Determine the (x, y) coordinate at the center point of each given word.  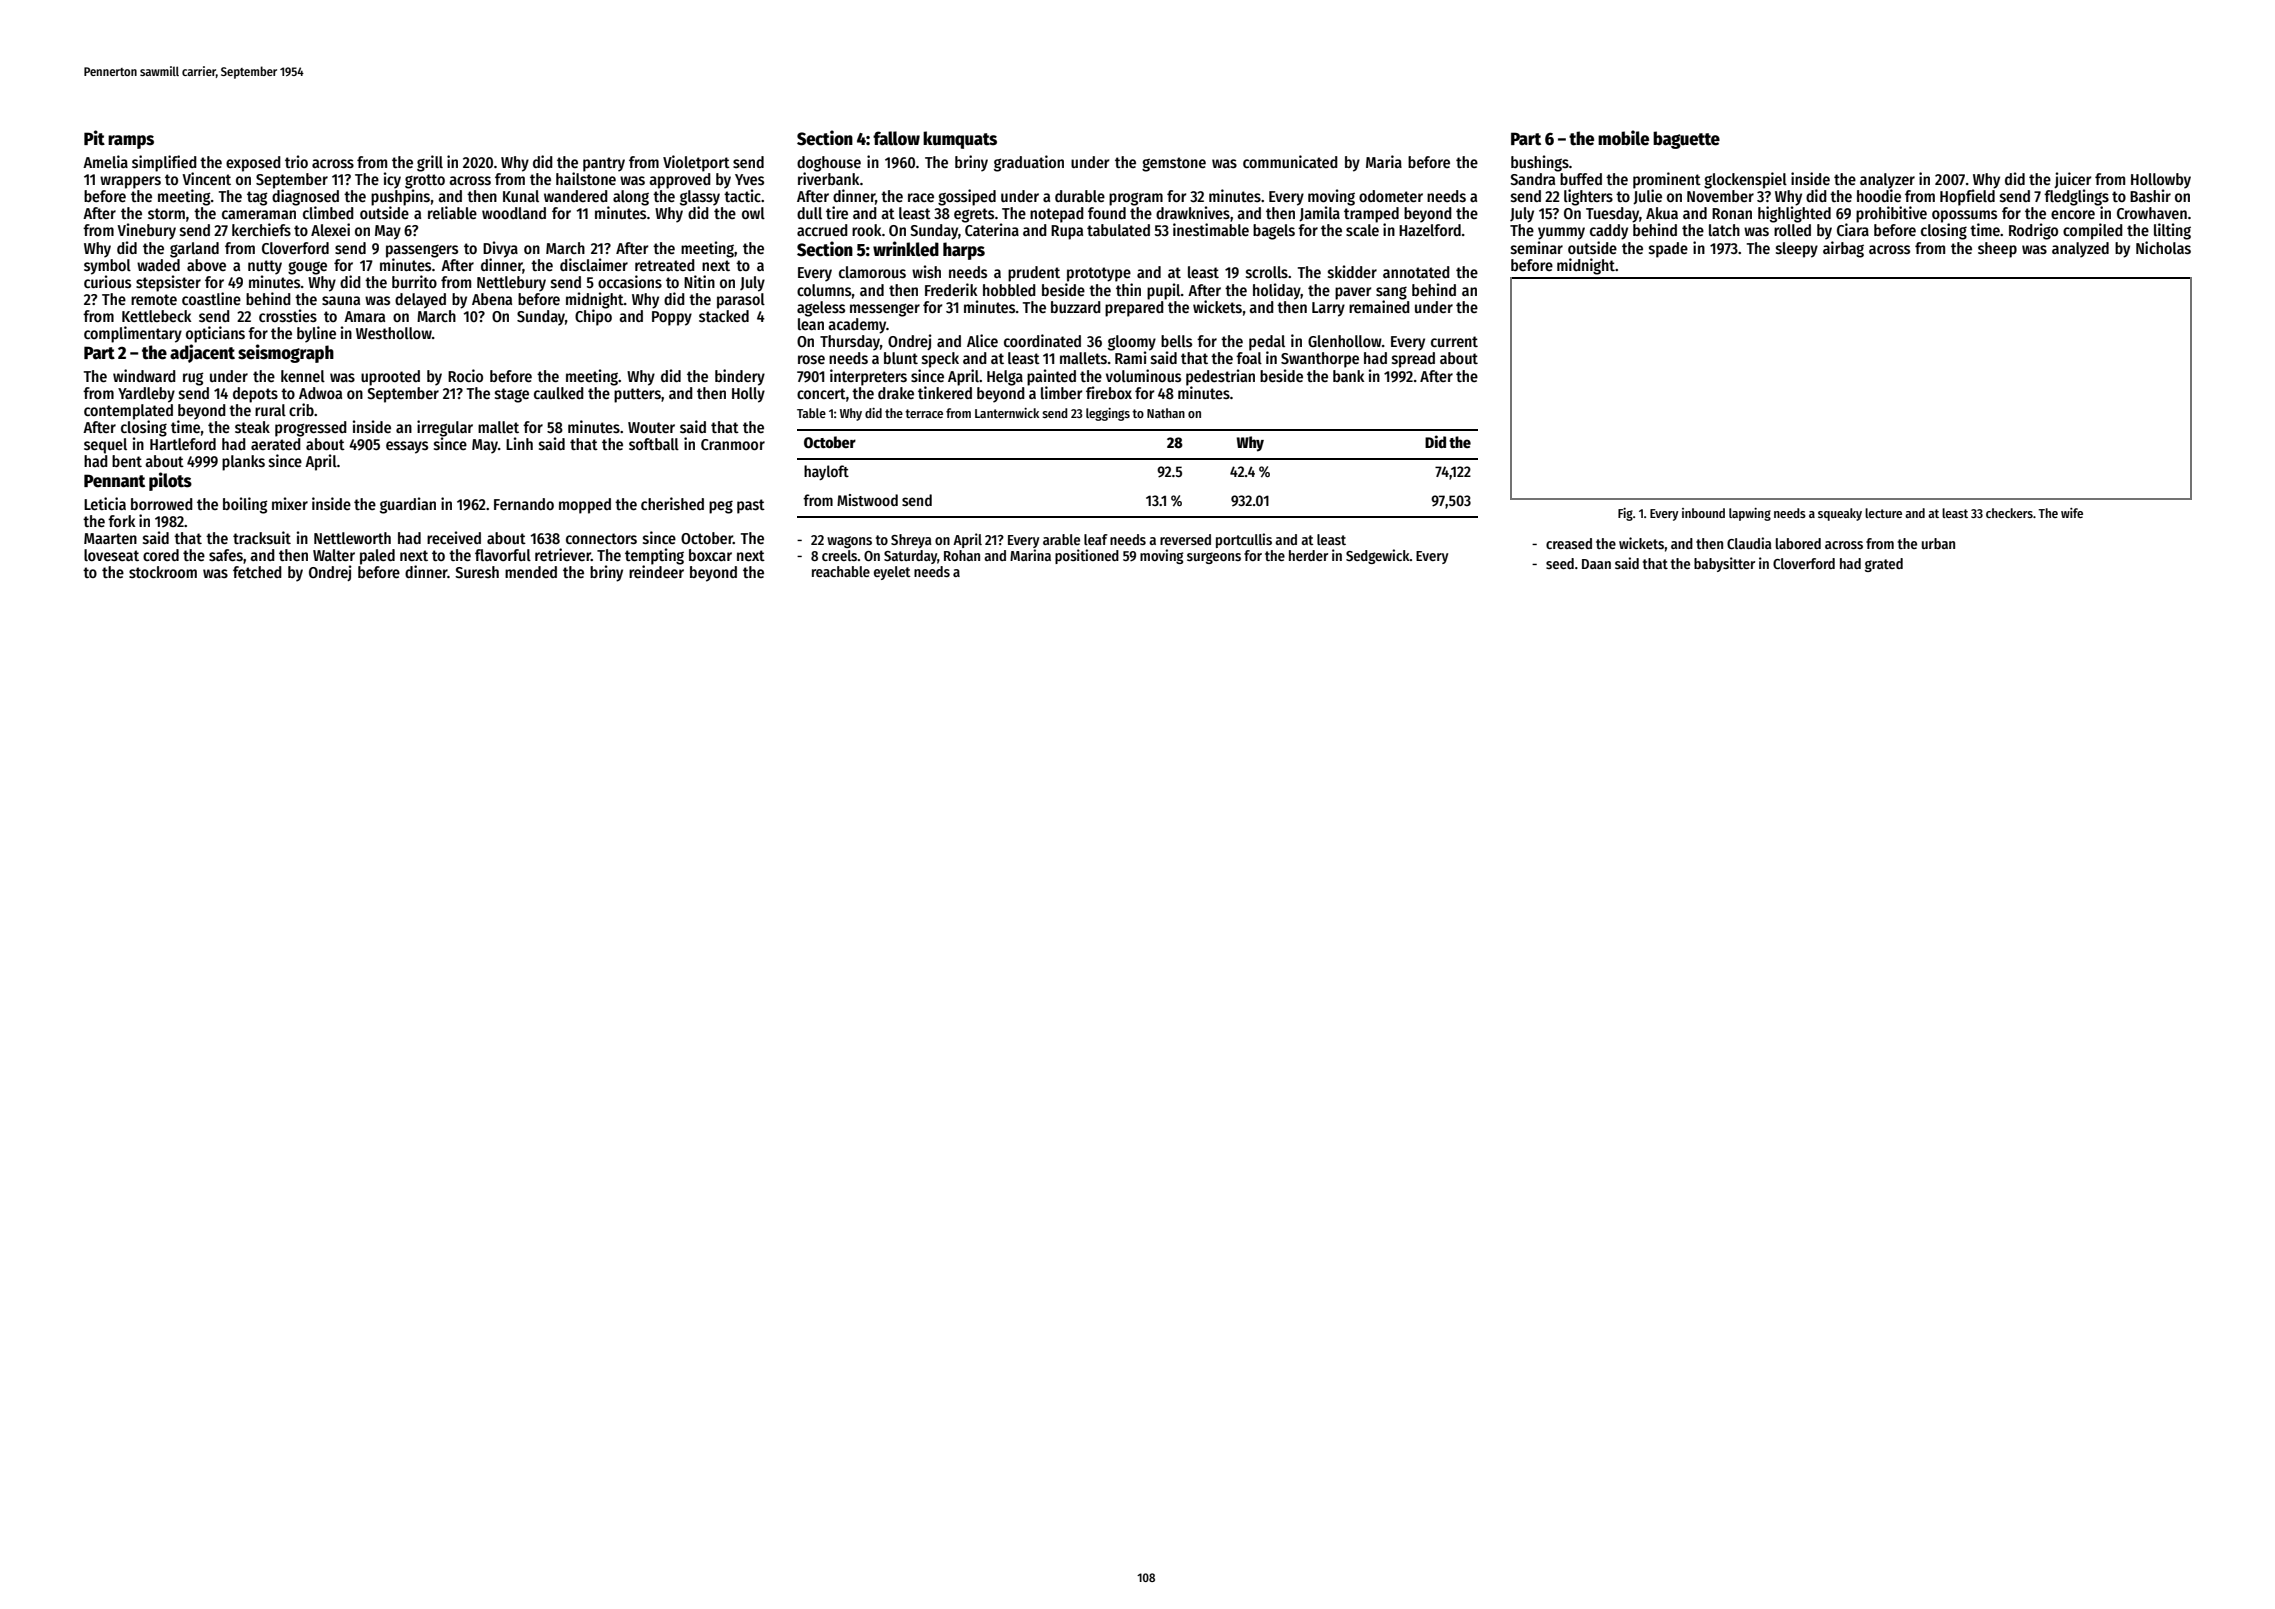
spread (1413, 360)
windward (144, 375)
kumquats (960, 140)
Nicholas (2163, 248)
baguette (1686, 140)
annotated (1416, 272)
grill (430, 163)
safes (226, 555)
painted (1051, 377)
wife (2072, 513)
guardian (408, 505)
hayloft (826, 472)
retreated (665, 265)
